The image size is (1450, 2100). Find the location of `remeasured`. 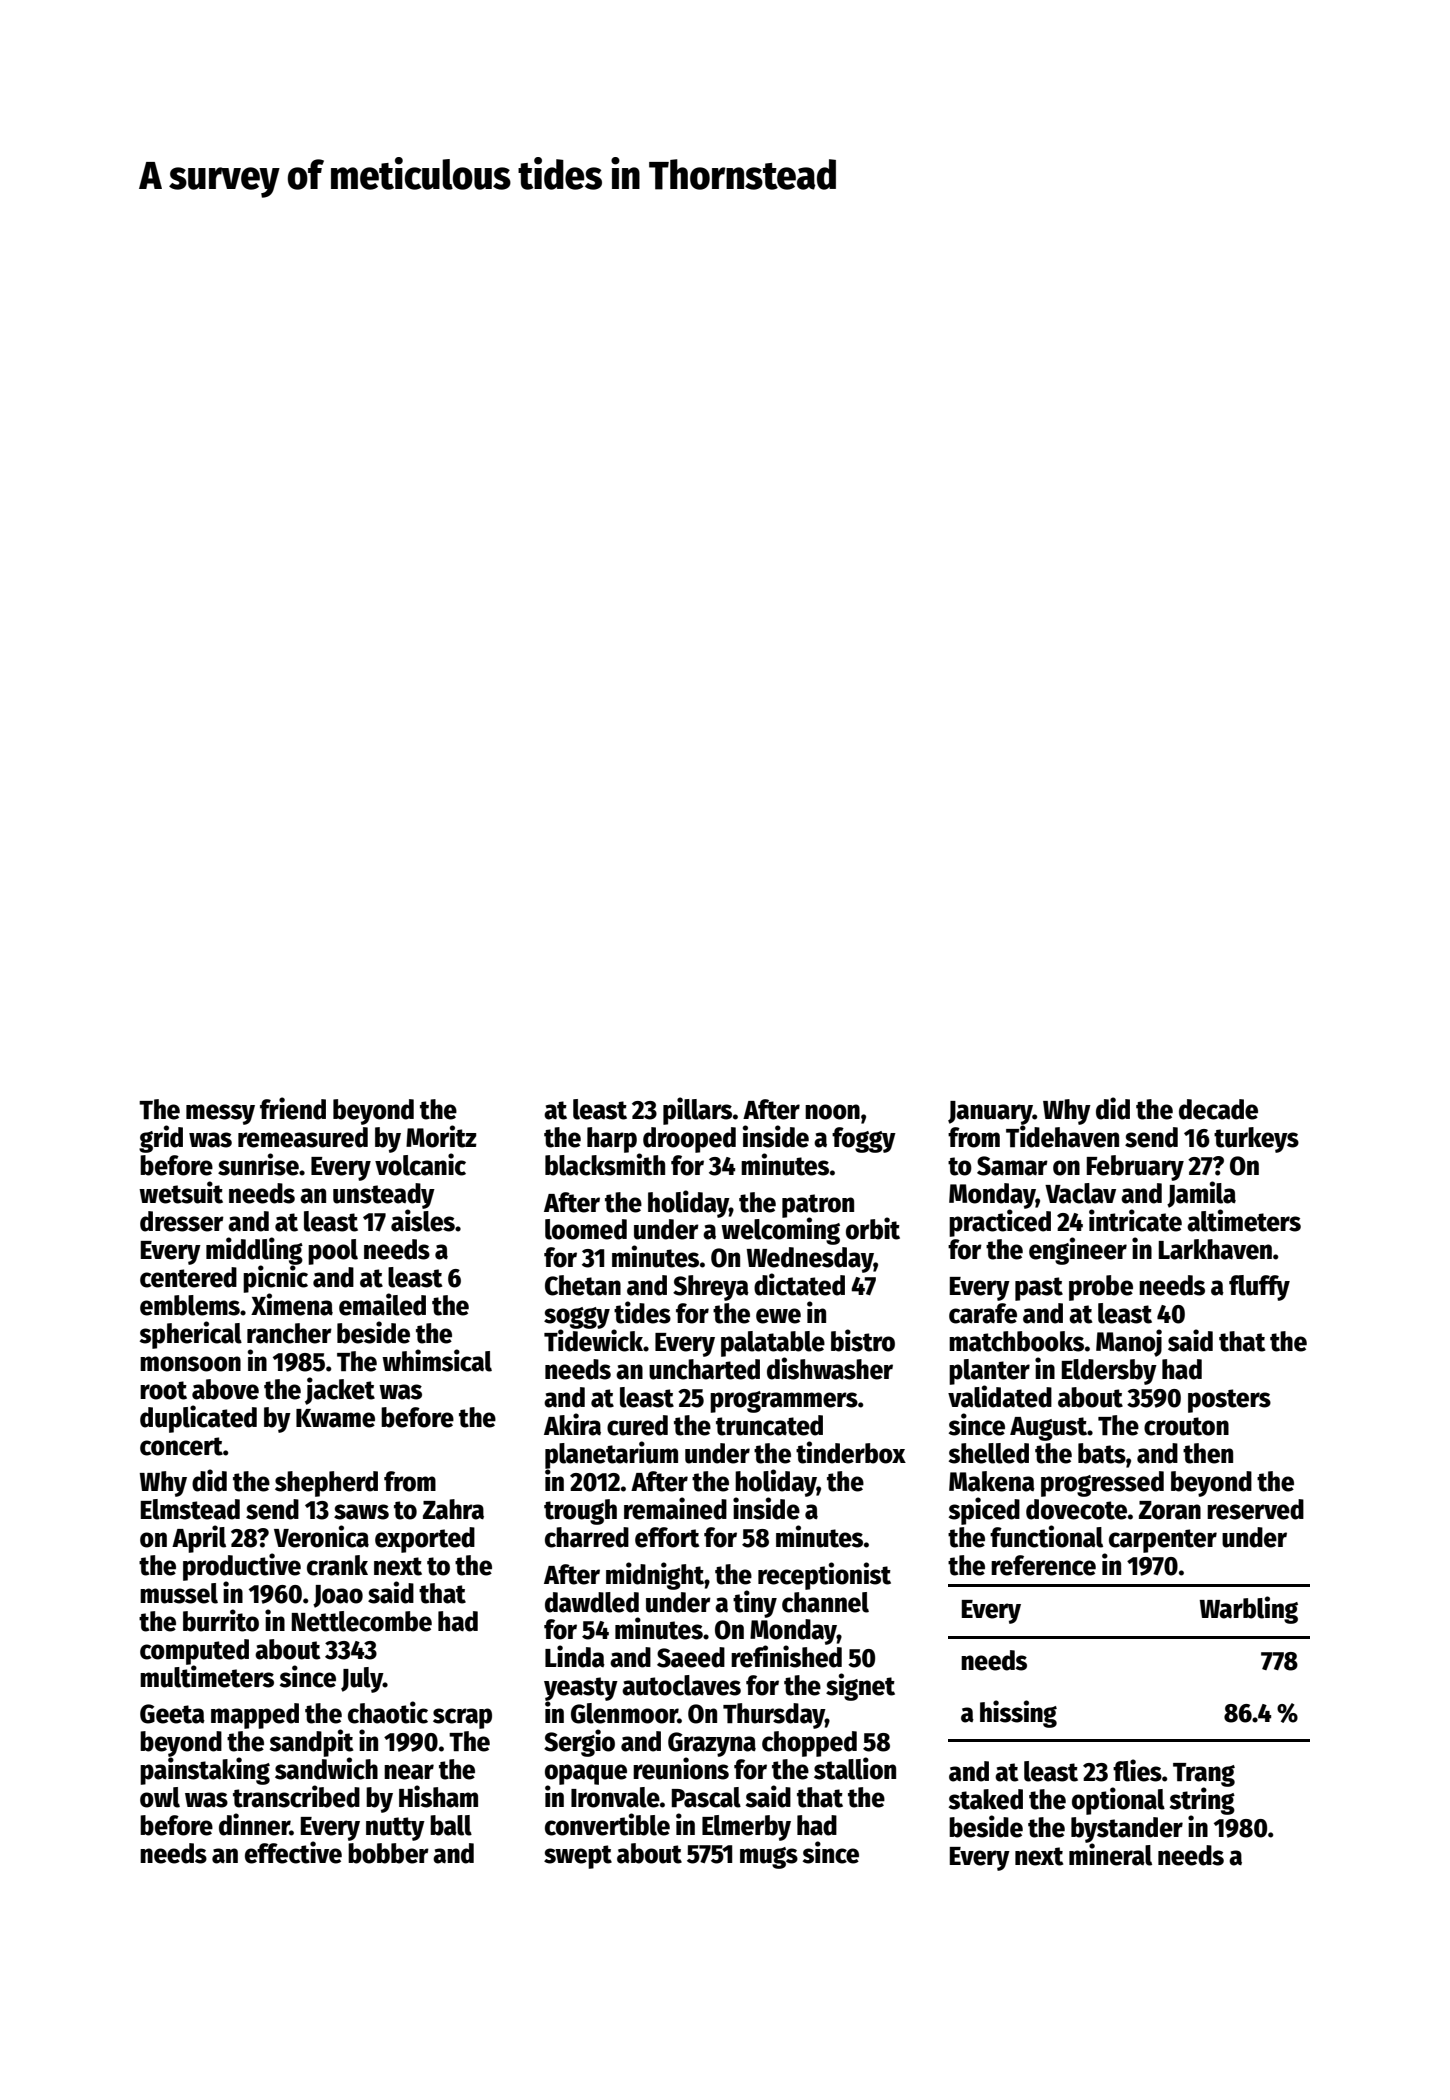

remeasured is located at coordinates (303, 1137).
